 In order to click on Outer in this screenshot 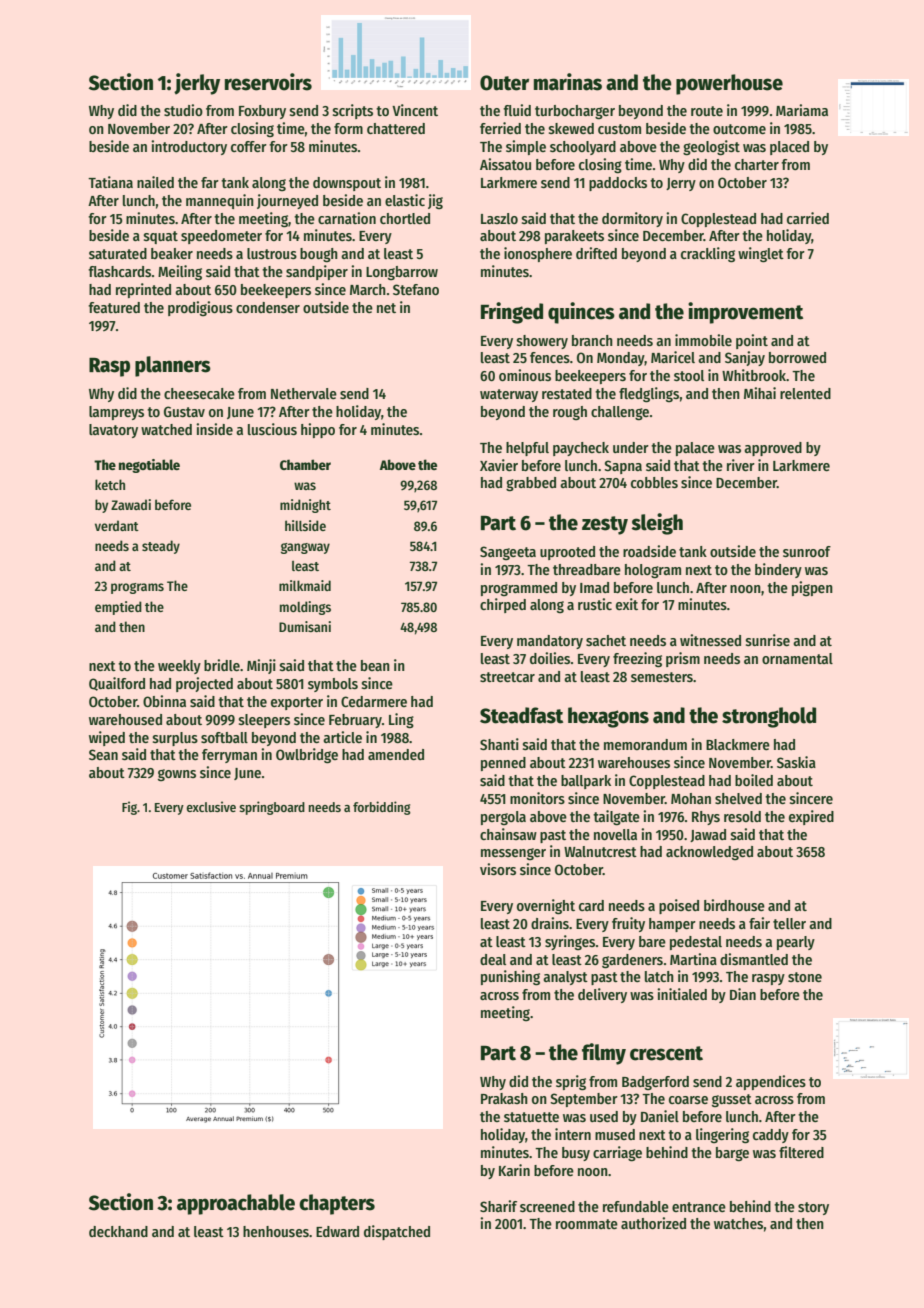, I will do `click(504, 83)`.
